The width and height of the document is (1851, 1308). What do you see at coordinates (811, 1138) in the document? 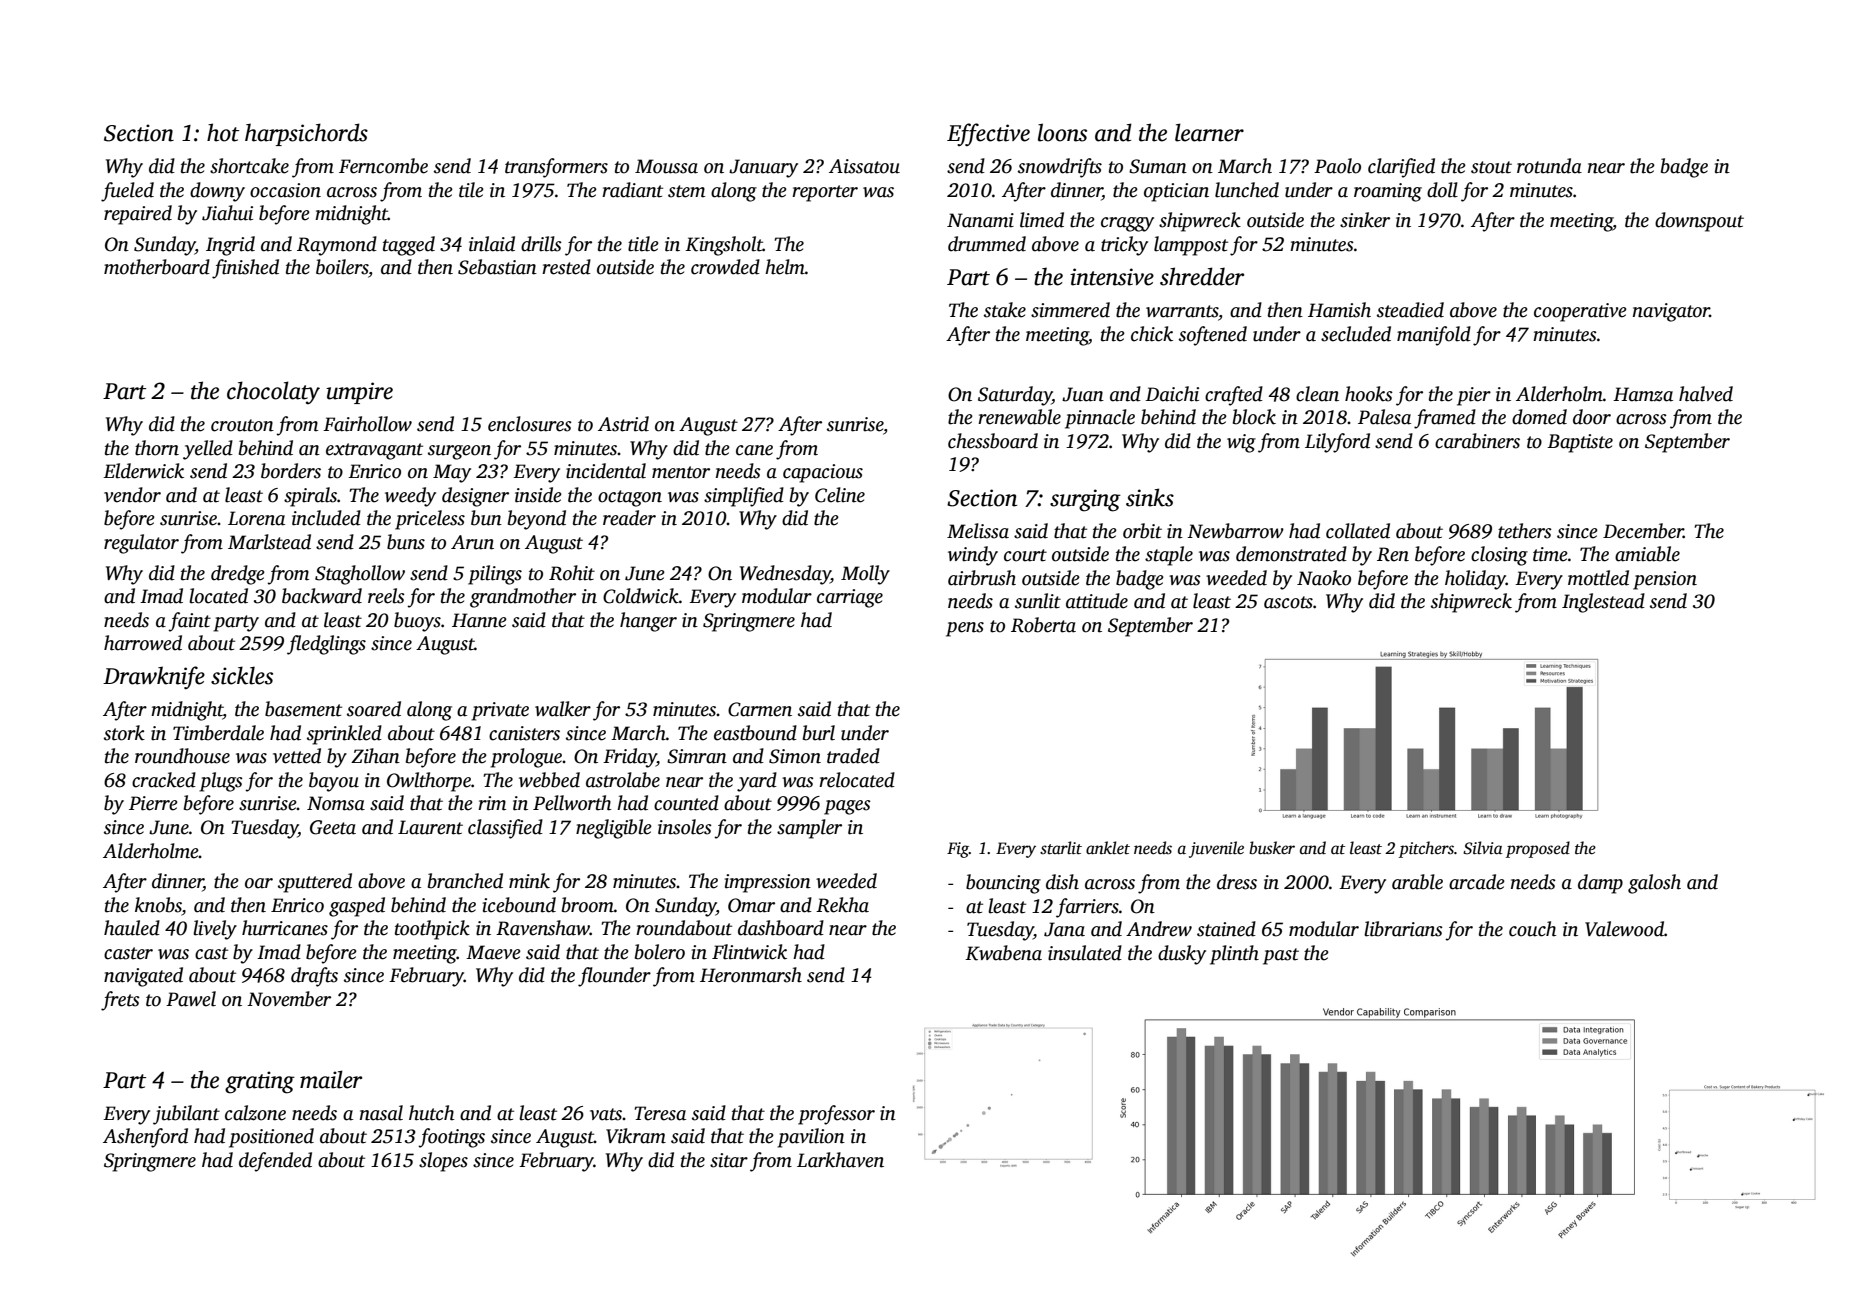
I see `pavilion` at bounding box center [811, 1138].
